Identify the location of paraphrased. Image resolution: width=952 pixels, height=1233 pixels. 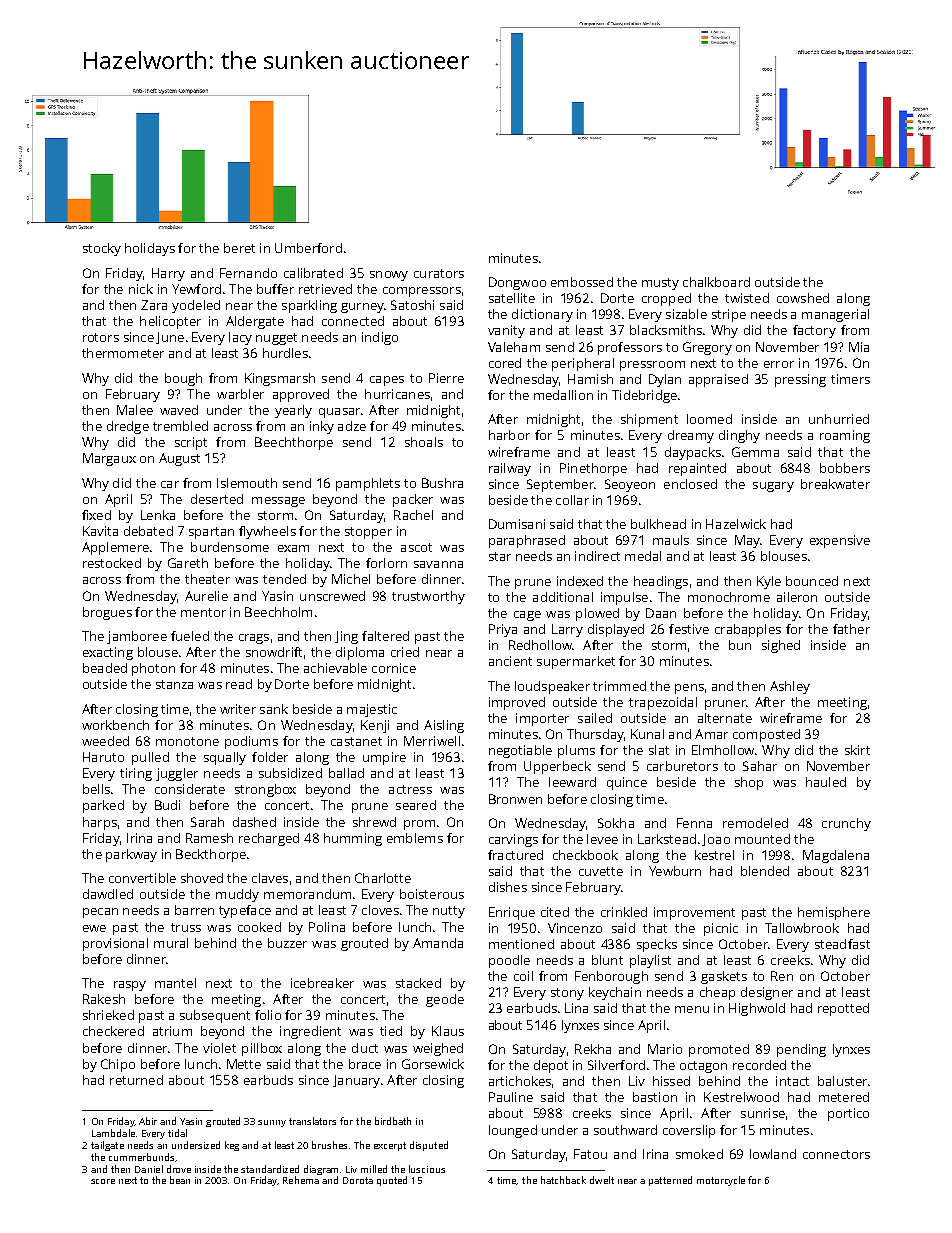
(527, 541).
